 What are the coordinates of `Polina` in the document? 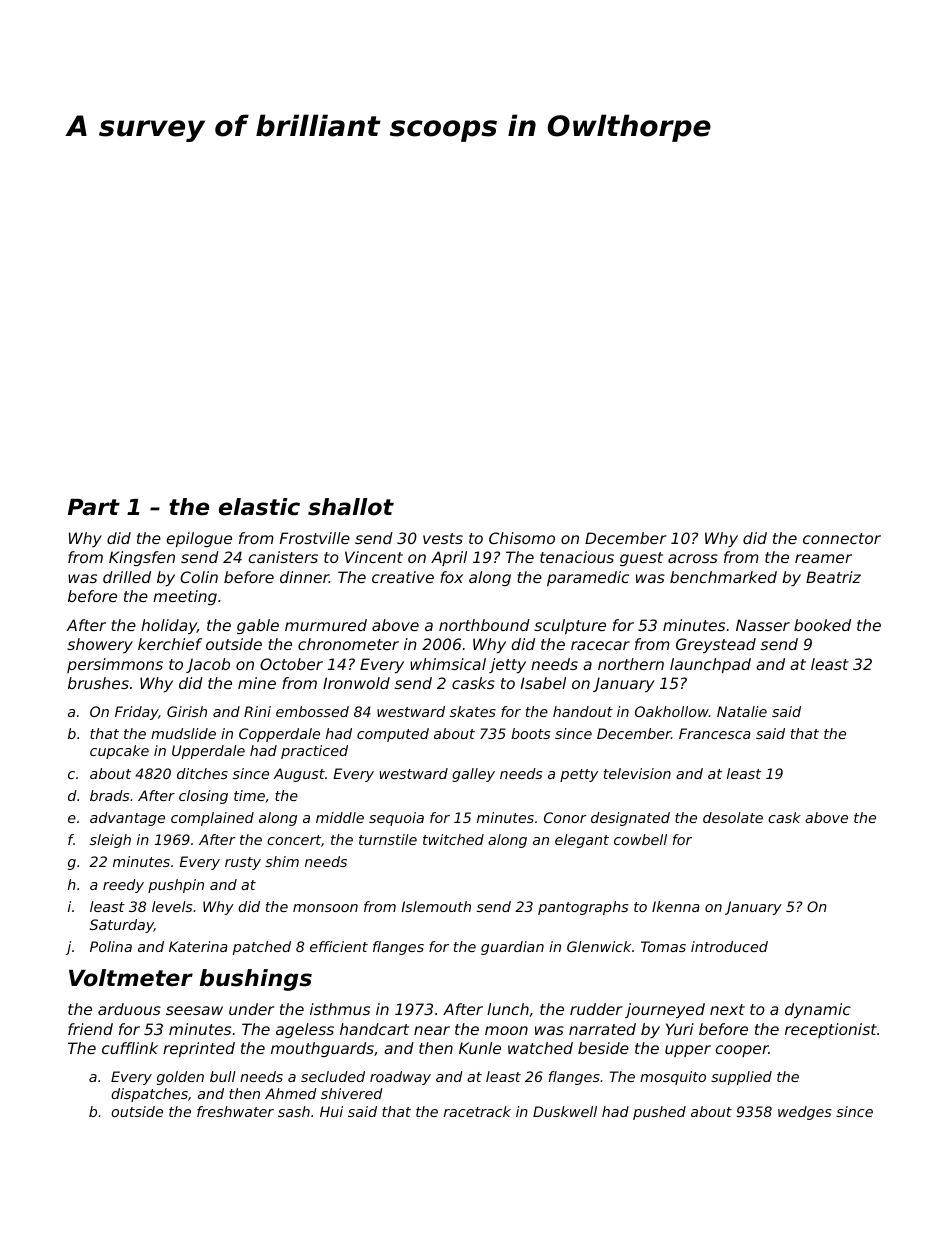 It's located at (111, 946).
